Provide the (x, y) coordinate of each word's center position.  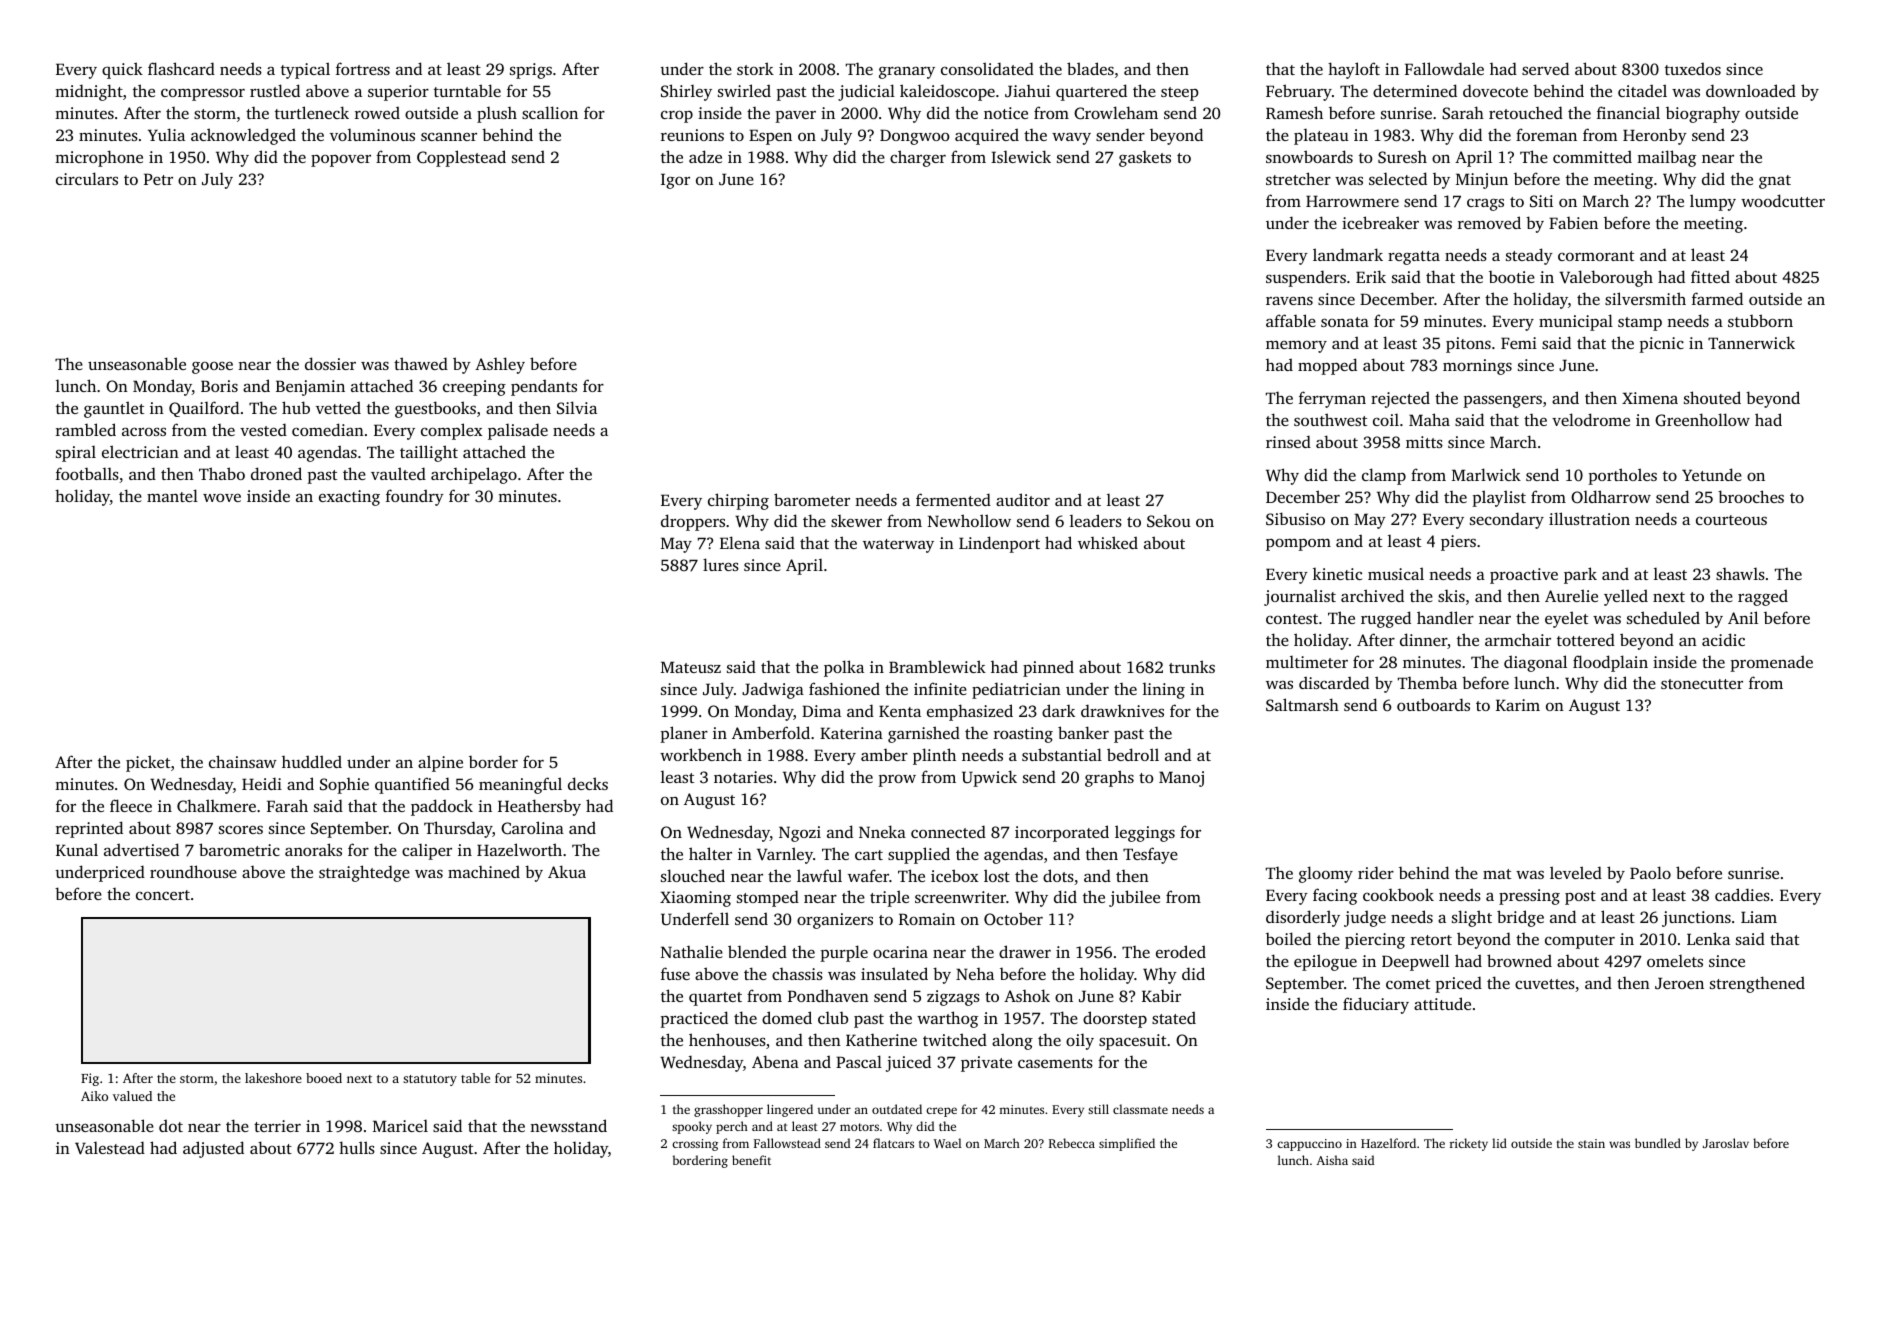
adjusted (213, 1149)
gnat (1775, 182)
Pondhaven (828, 995)
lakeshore (273, 1078)
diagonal (1535, 663)
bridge (1520, 918)
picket (148, 763)
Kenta (900, 711)
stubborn (1760, 320)
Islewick (1021, 156)
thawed (421, 363)
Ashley (500, 365)
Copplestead (461, 158)
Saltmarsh (1302, 704)
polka (844, 668)
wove (222, 498)
